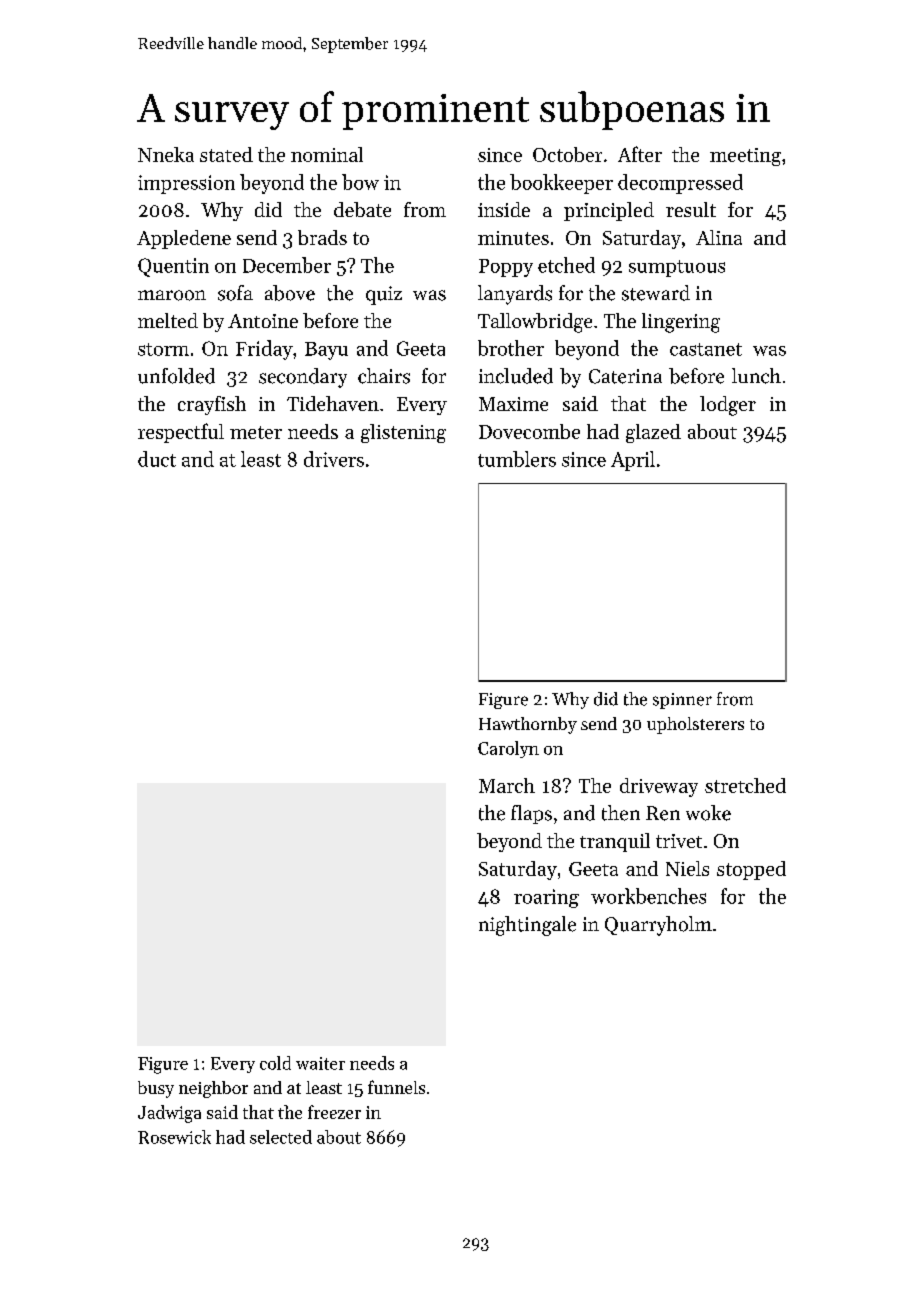 The height and width of the document is (1314, 924). What do you see at coordinates (658, 926) in the document?
I see `Quarryholm` at bounding box center [658, 926].
